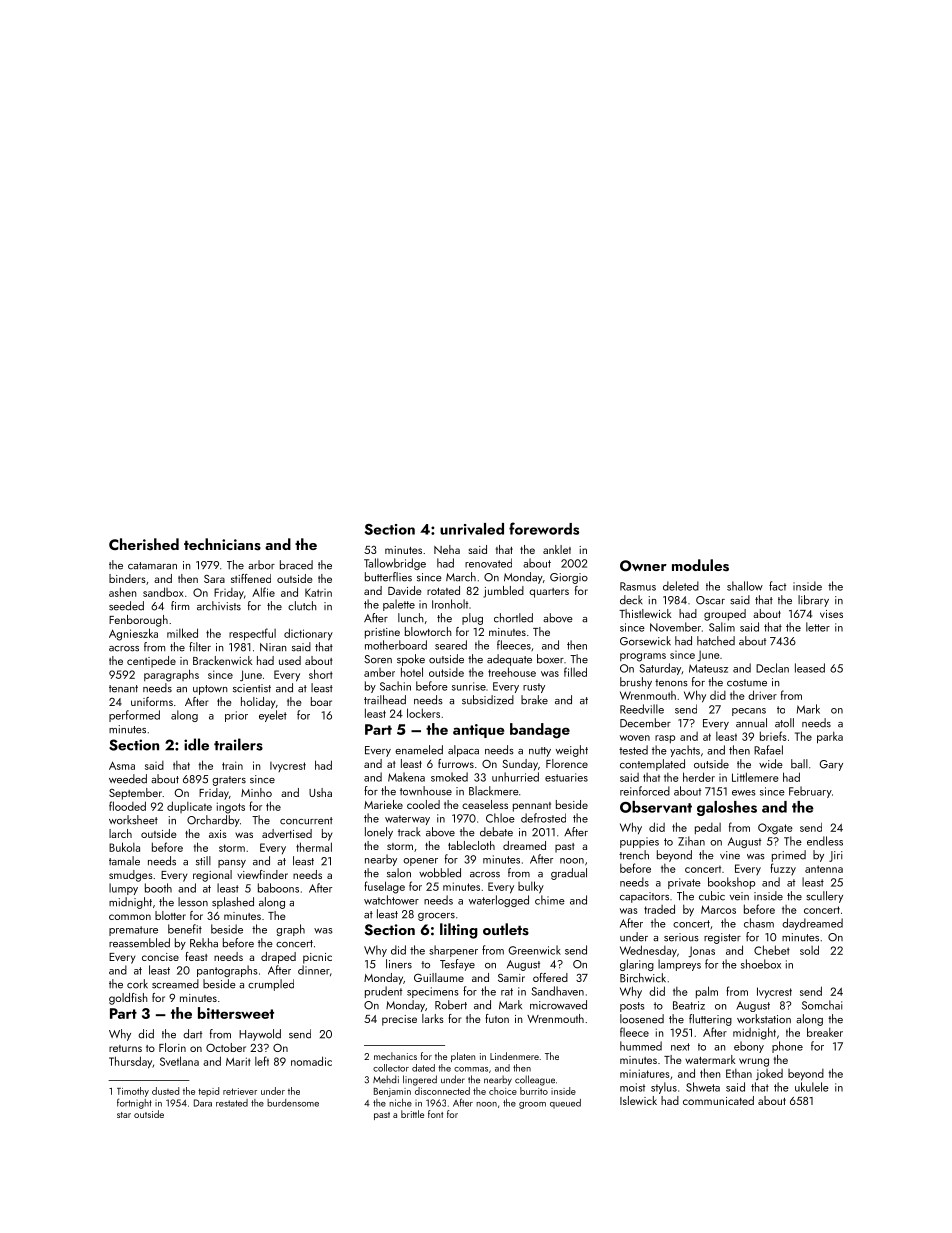  What do you see at coordinates (710, 600) in the screenshot?
I see `Oscar` at bounding box center [710, 600].
